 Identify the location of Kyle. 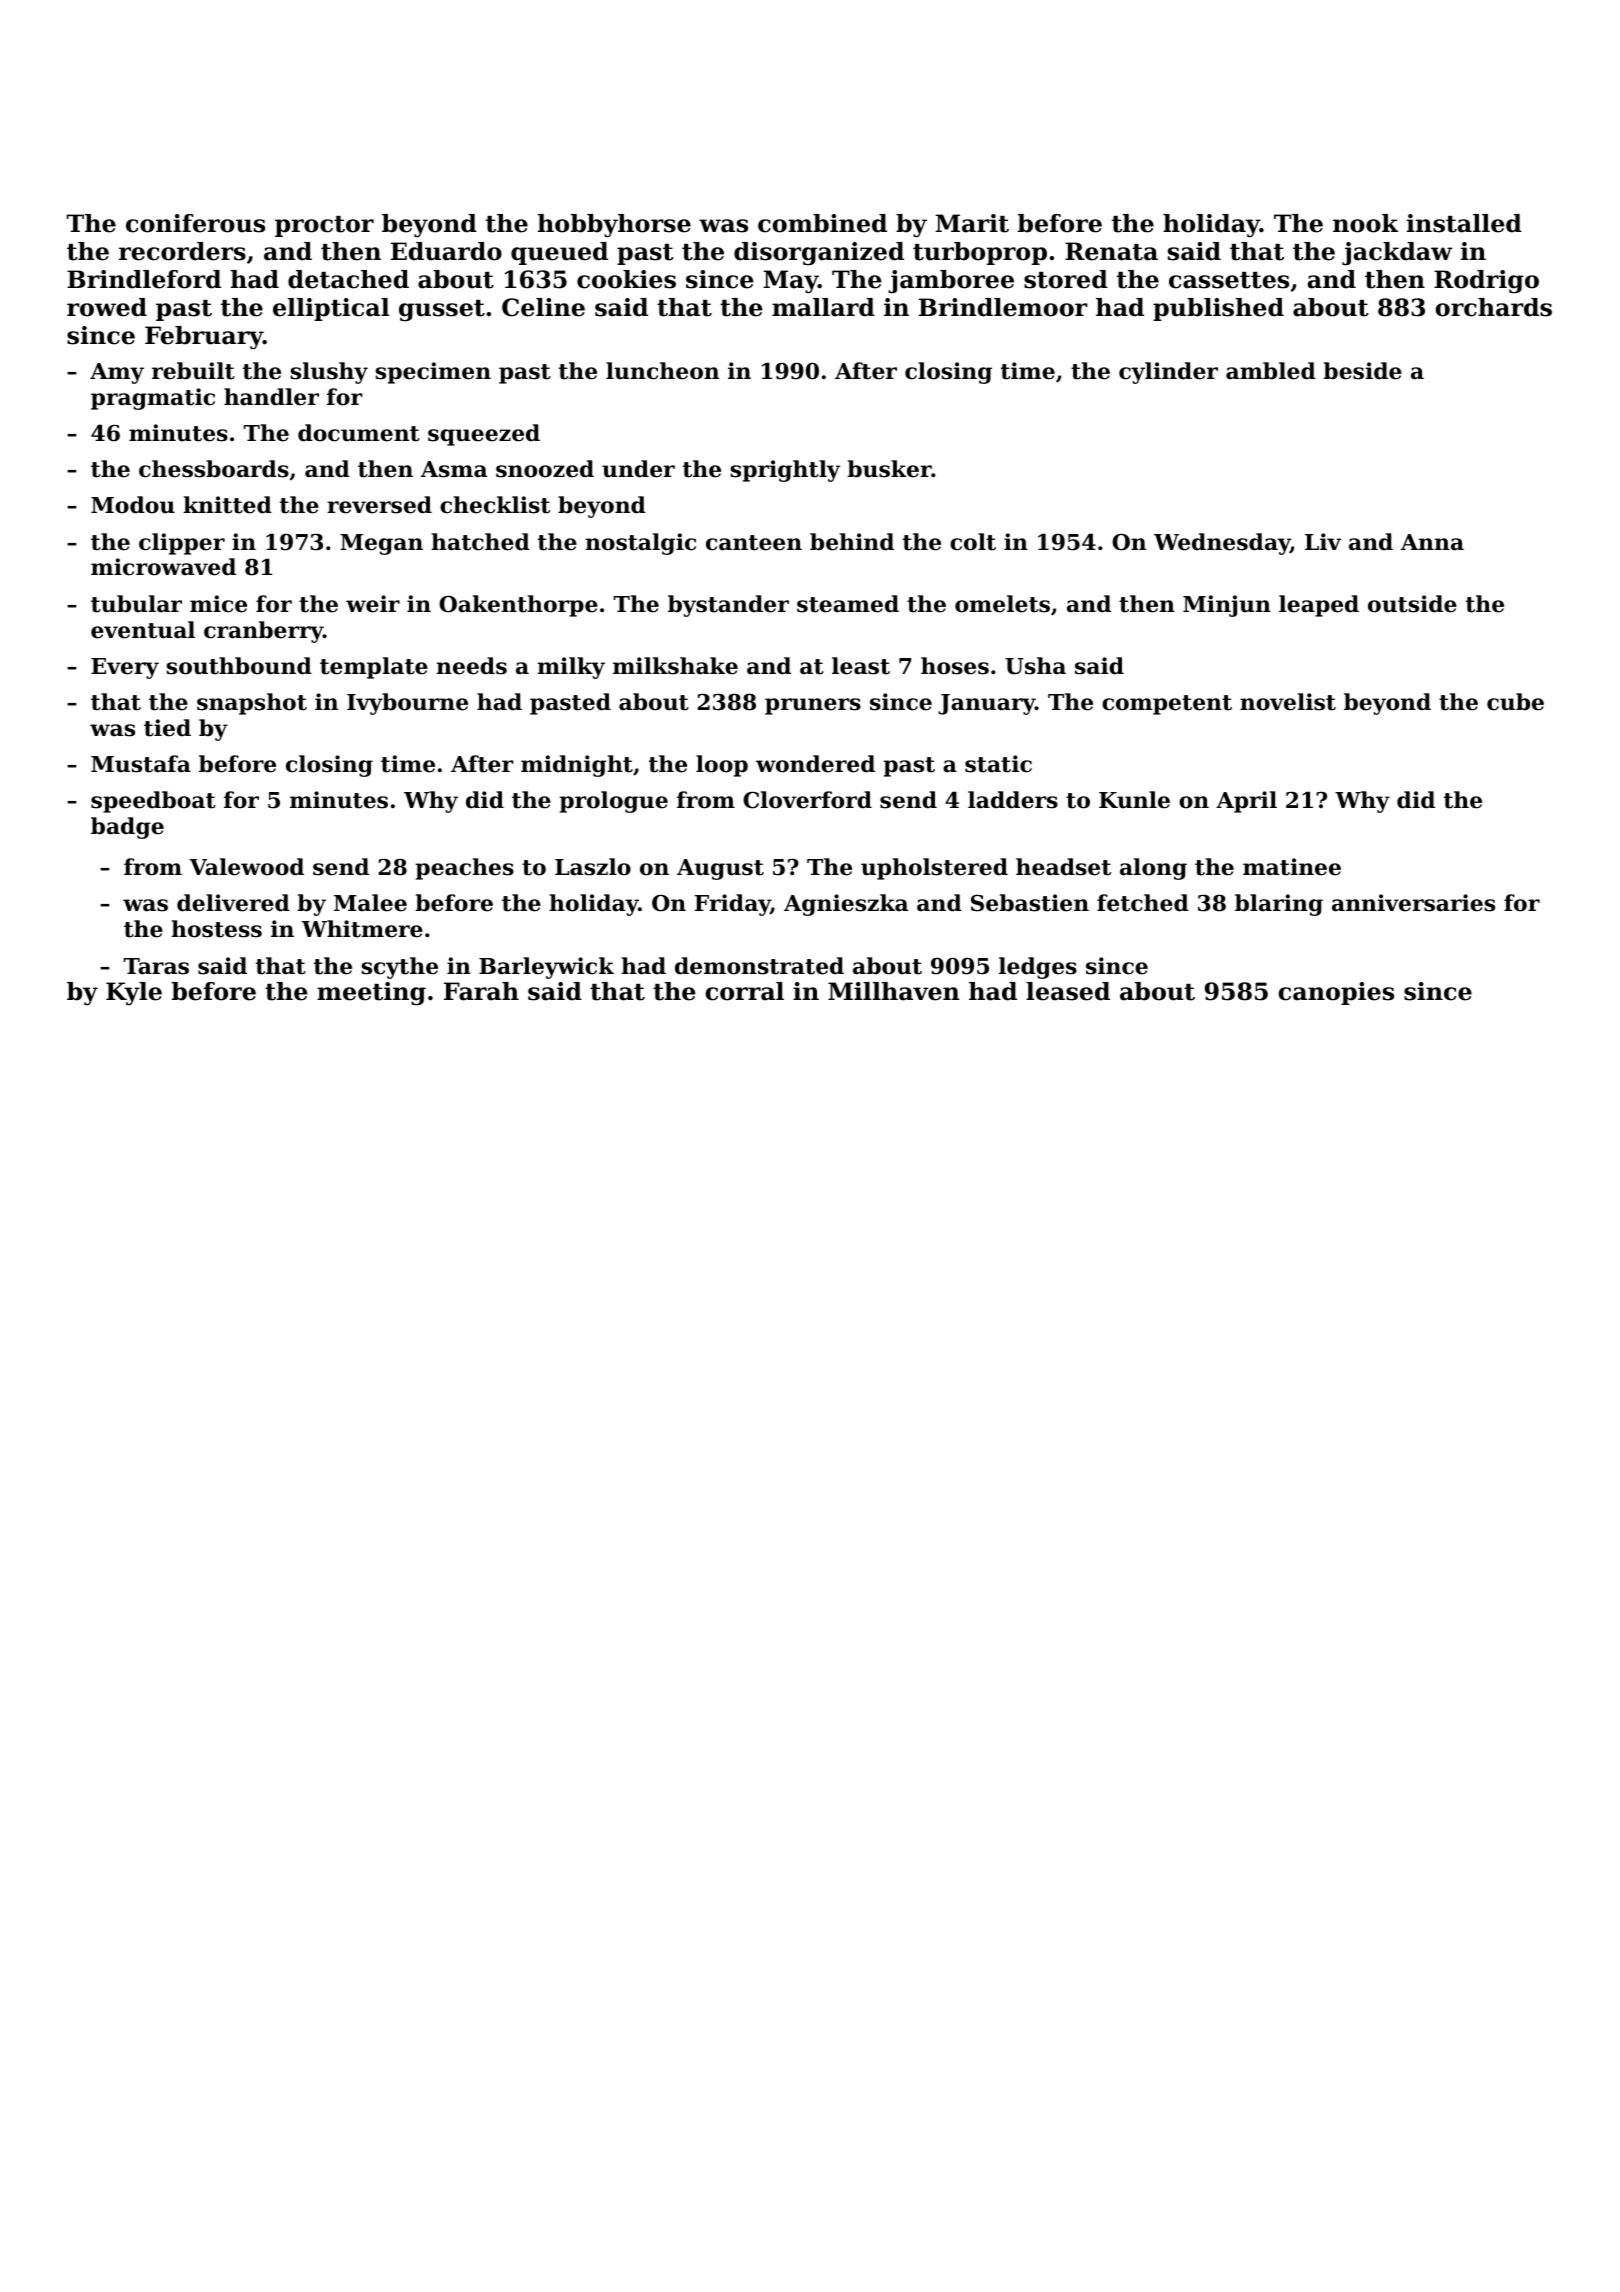
(134, 993).
